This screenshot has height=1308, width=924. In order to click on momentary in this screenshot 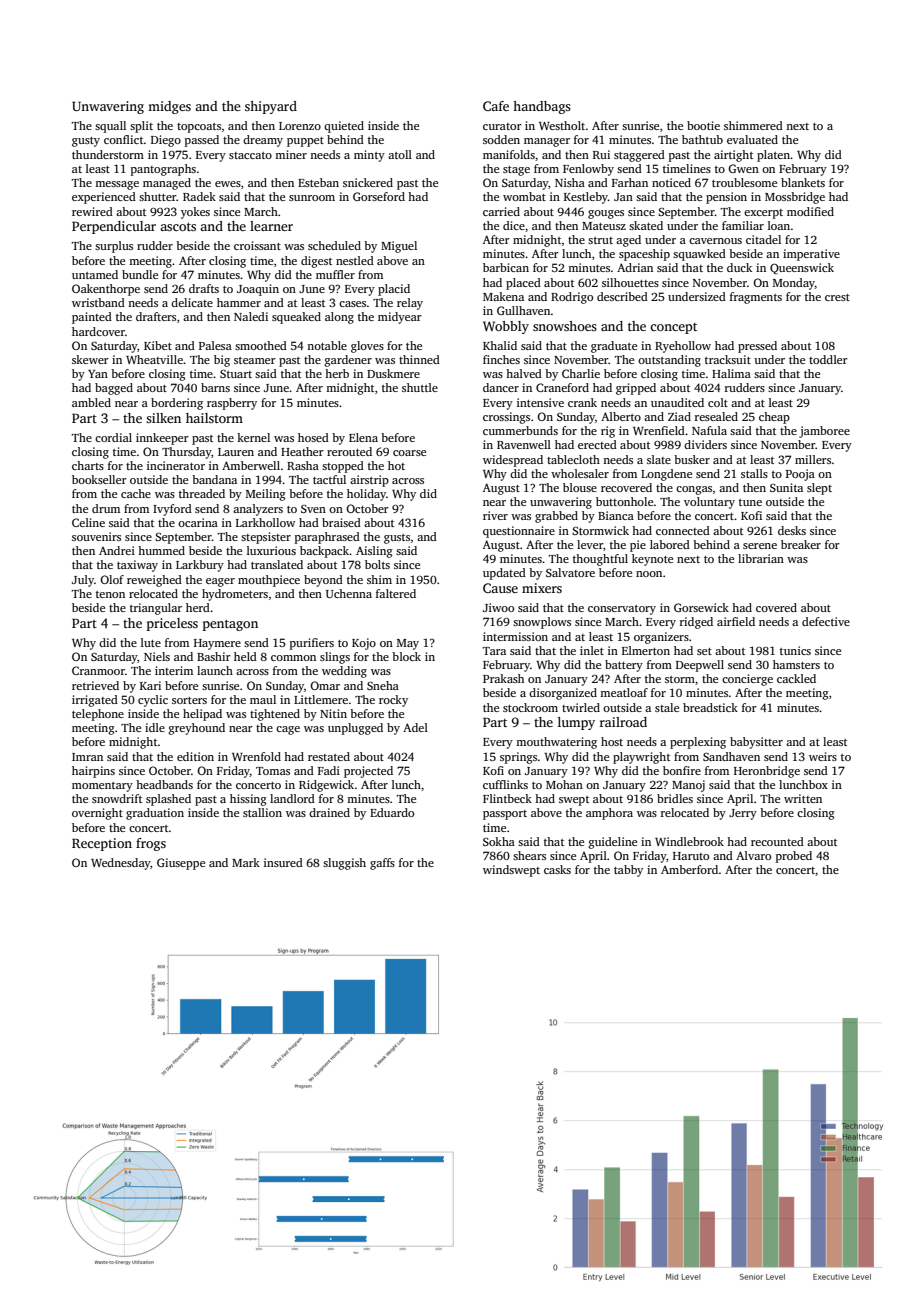, I will do `click(102, 787)`.
